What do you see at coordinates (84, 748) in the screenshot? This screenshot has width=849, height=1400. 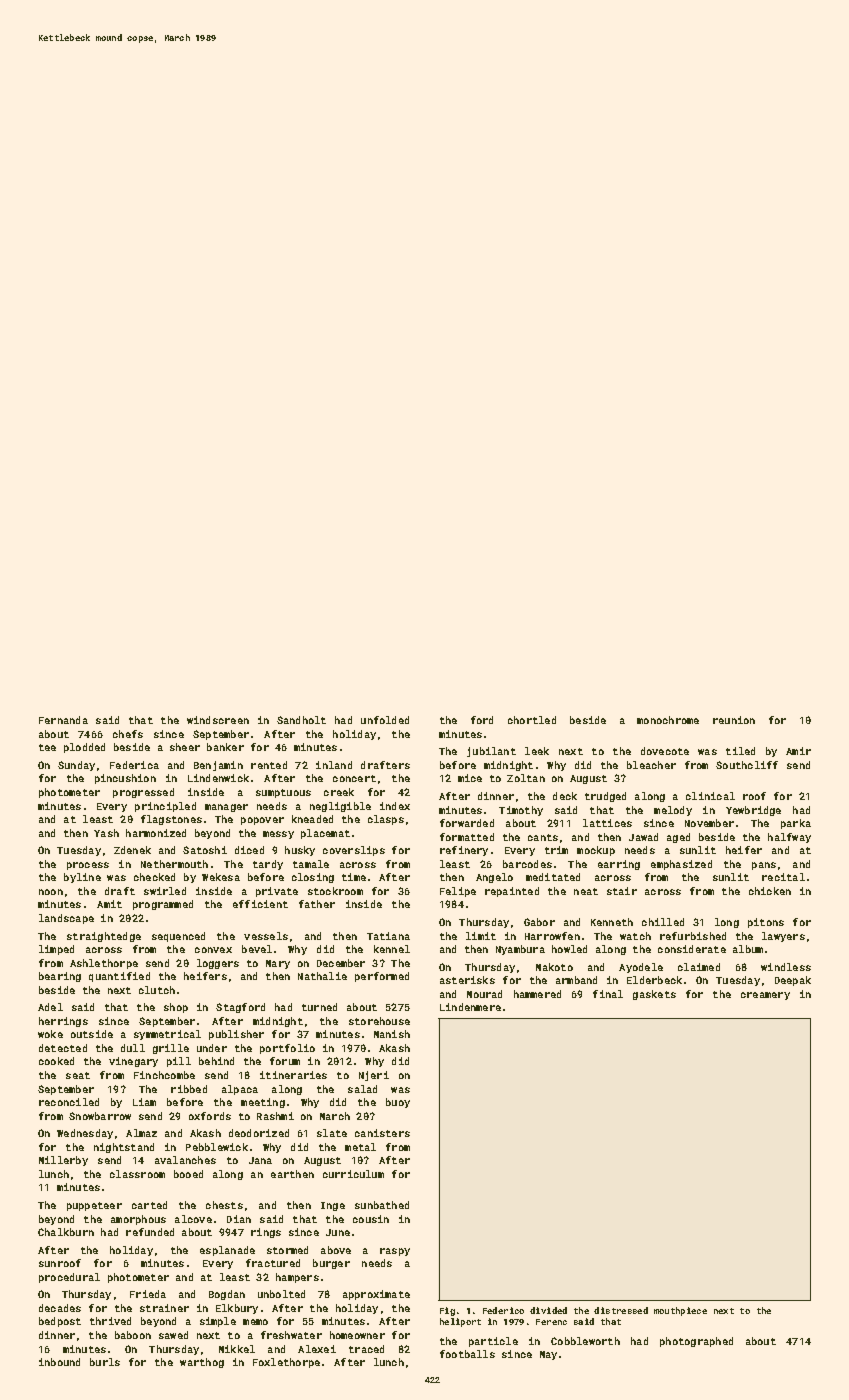 I see `plodded` at bounding box center [84, 748].
